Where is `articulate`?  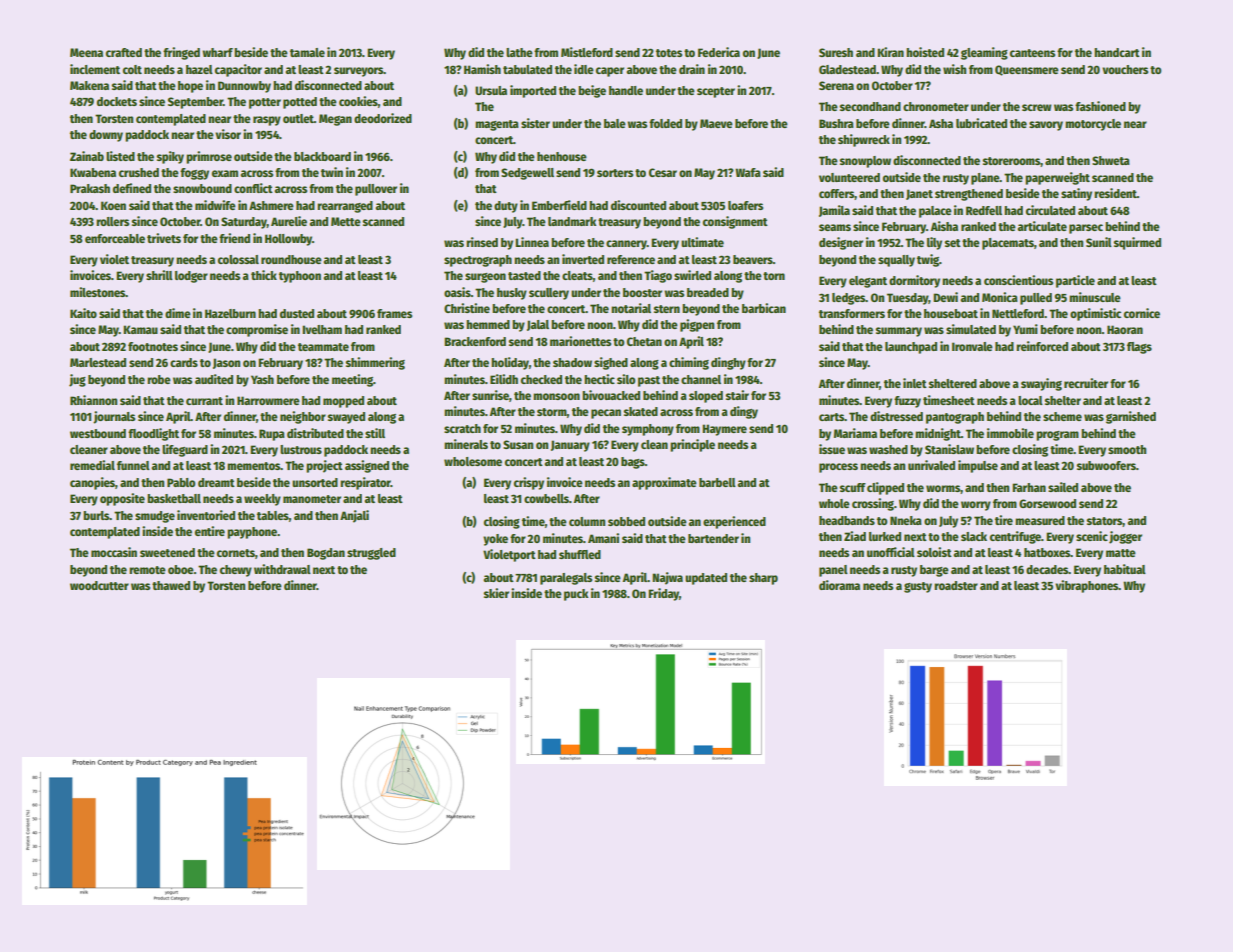
articulate is located at coordinates (1042, 226).
